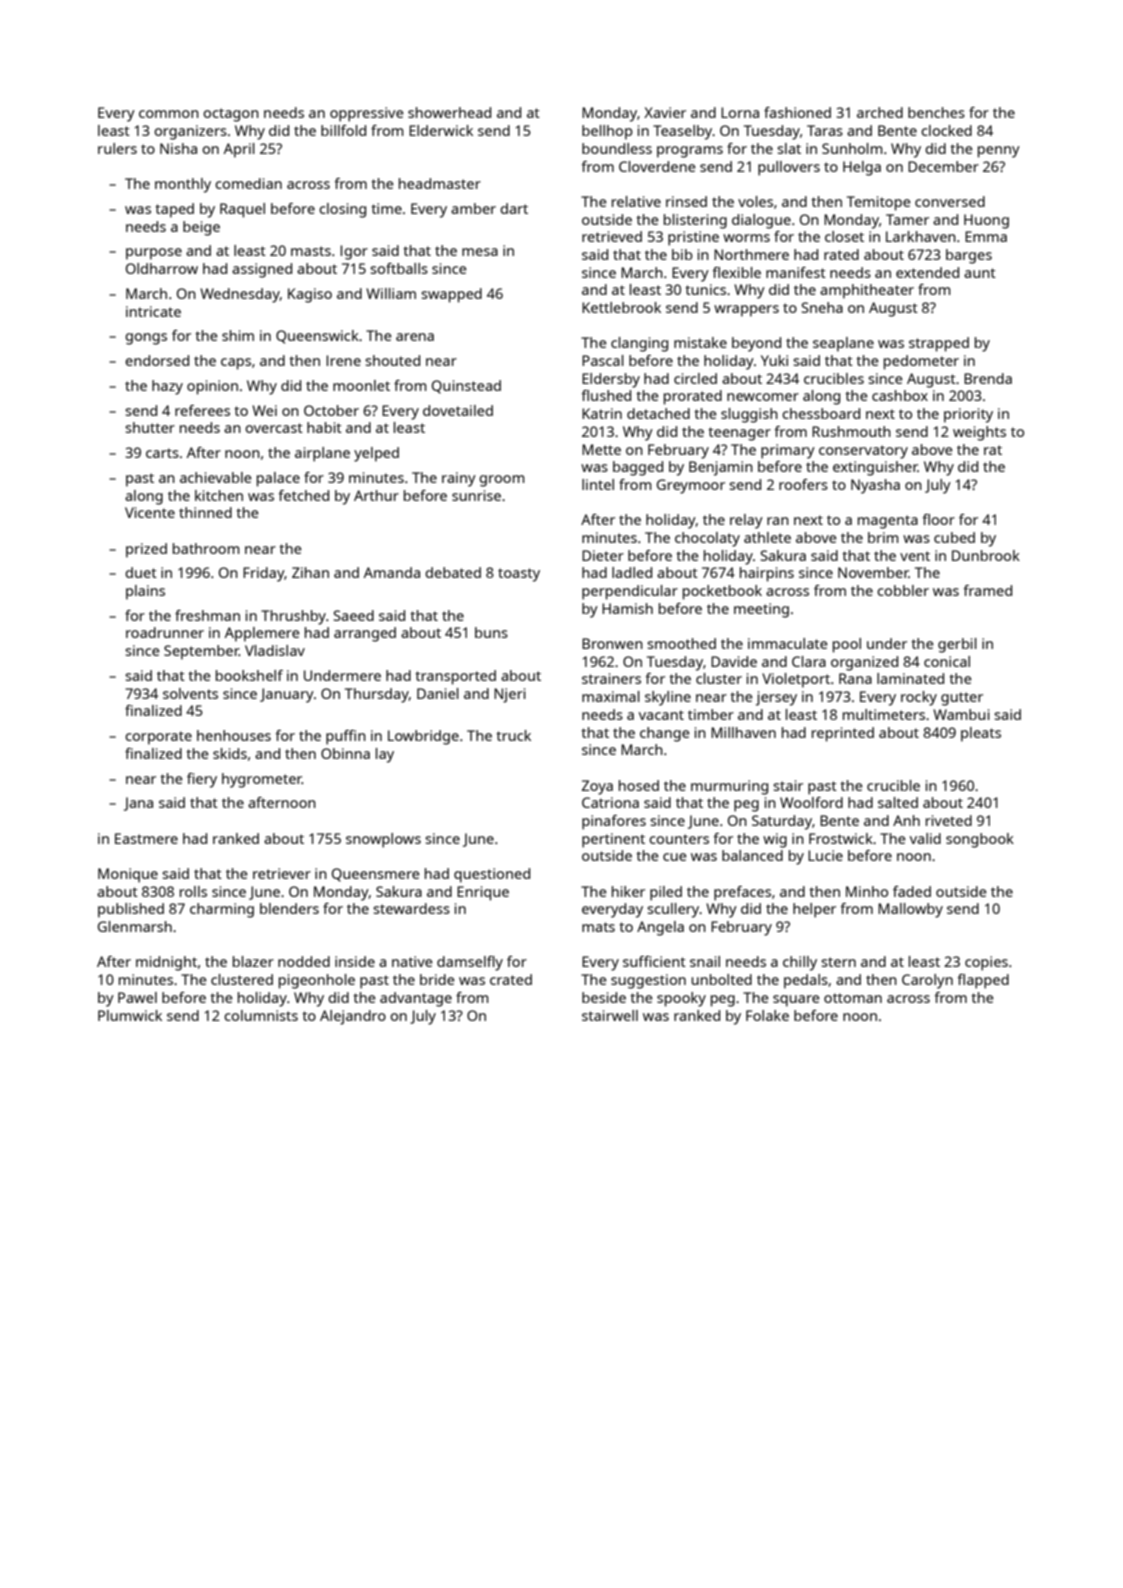 Image resolution: width=1123 pixels, height=1588 pixels. What do you see at coordinates (788, 451) in the document?
I see `primary` at bounding box center [788, 451].
